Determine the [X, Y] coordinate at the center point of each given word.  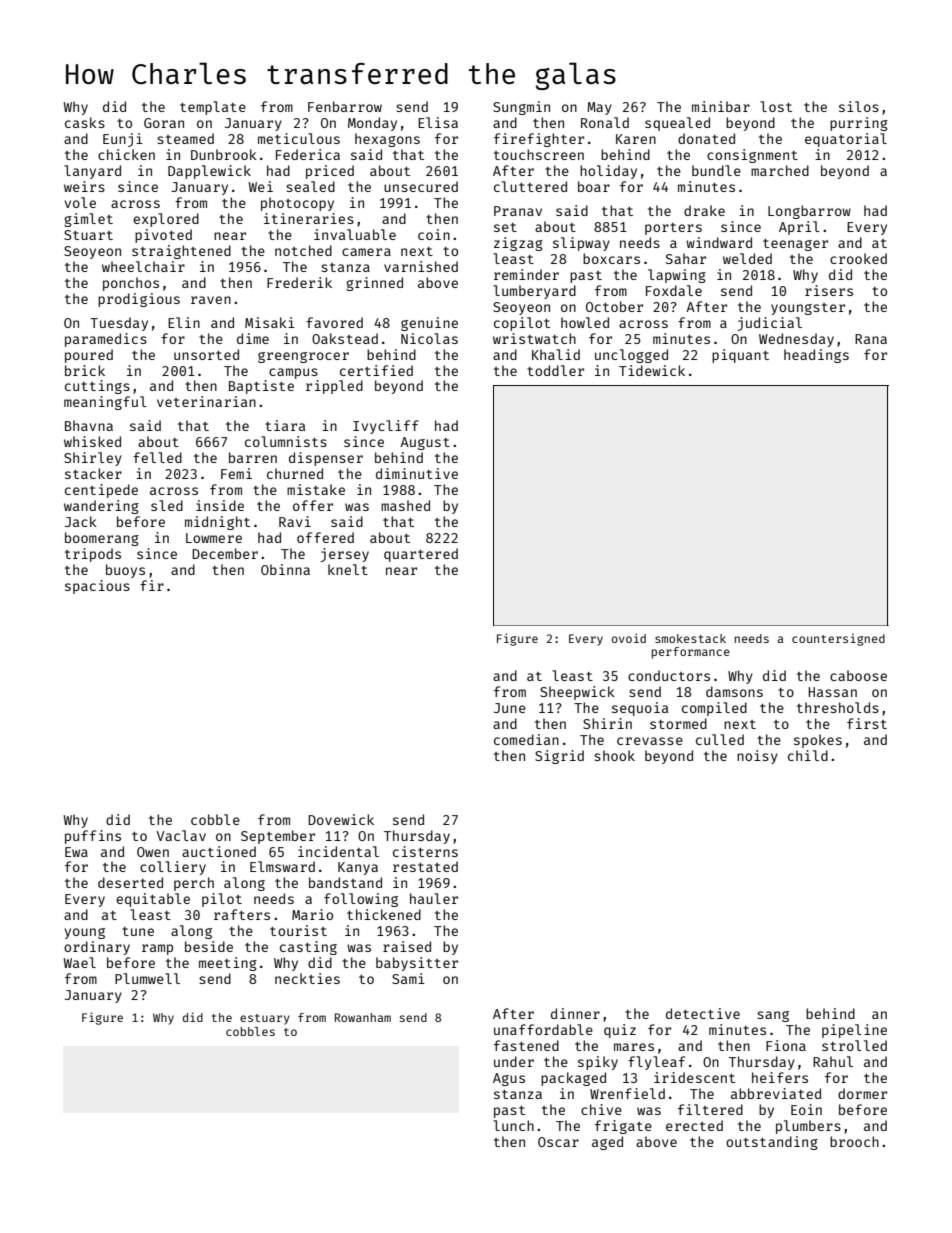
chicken [126, 154]
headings [816, 356]
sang [773, 1016]
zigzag [518, 244]
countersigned [838, 640]
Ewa [76, 852]
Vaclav [181, 835]
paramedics [106, 340]
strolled [854, 1045]
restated [425, 866]
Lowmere [214, 538]
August [425, 443]
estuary [265, 1019]
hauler [434, 898]
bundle [716, 170]
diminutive [417, 473]
